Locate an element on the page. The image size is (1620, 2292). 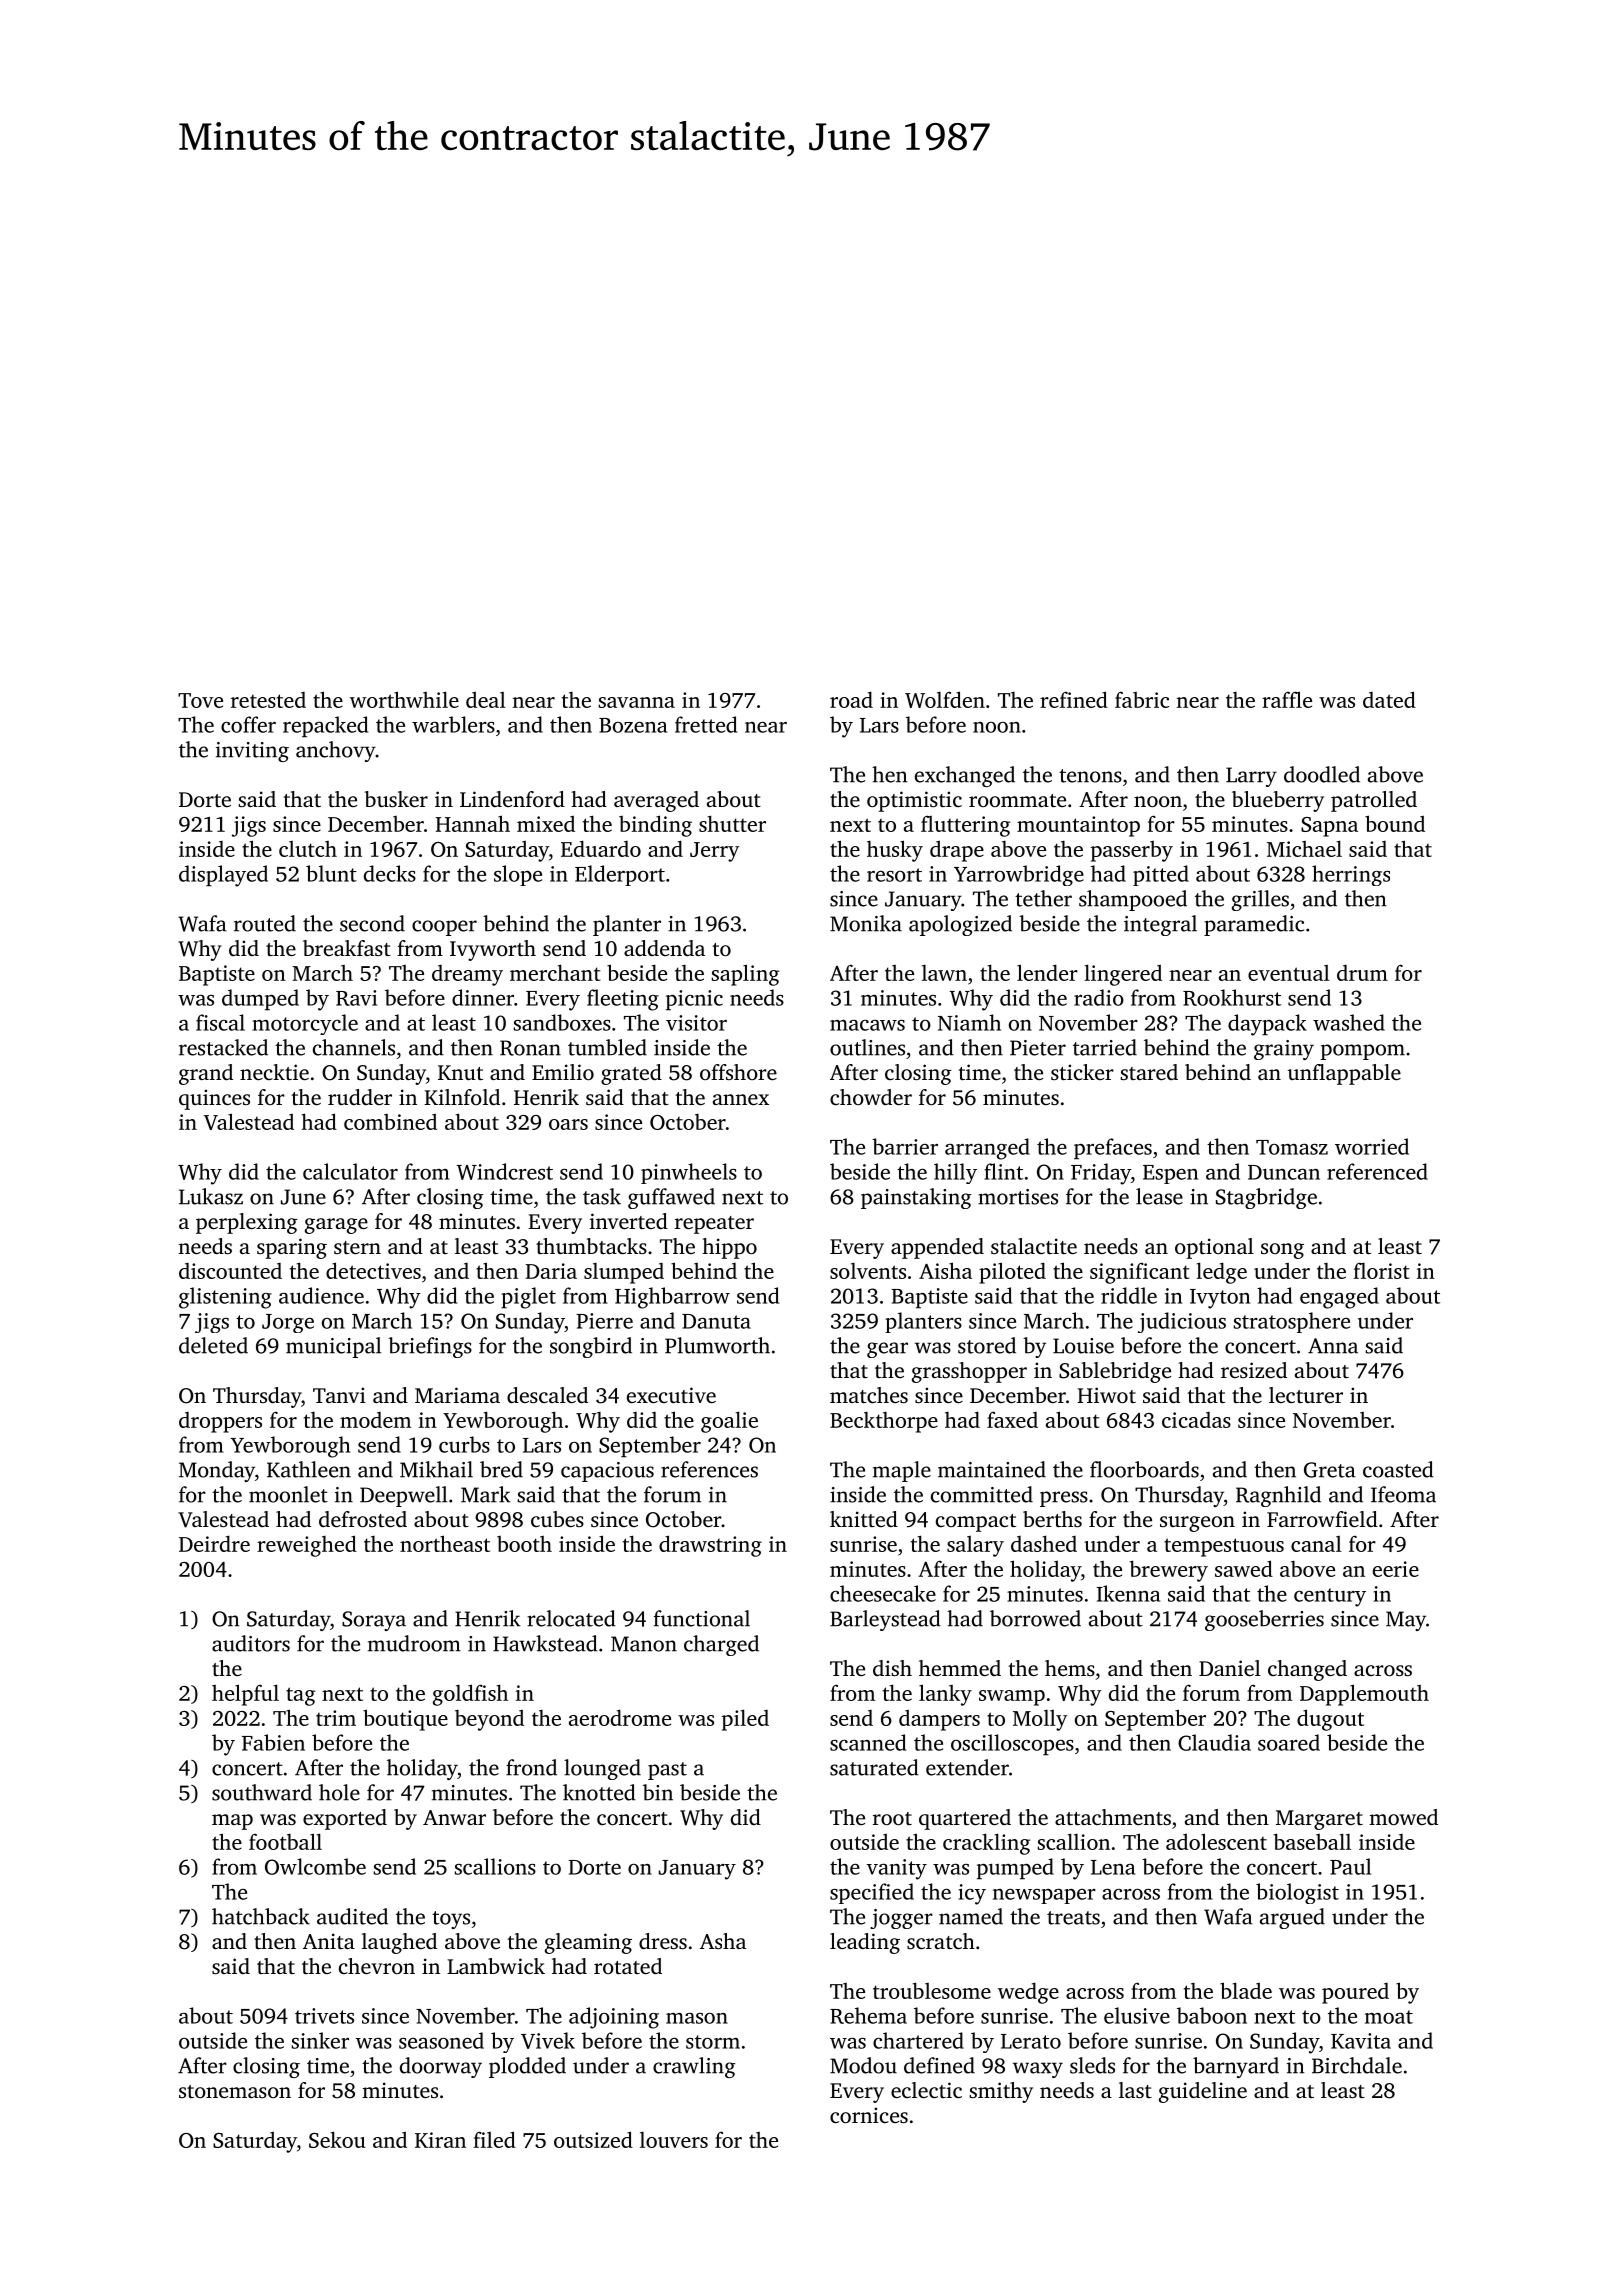
Sekou is located at coordinates (337, 2139).
